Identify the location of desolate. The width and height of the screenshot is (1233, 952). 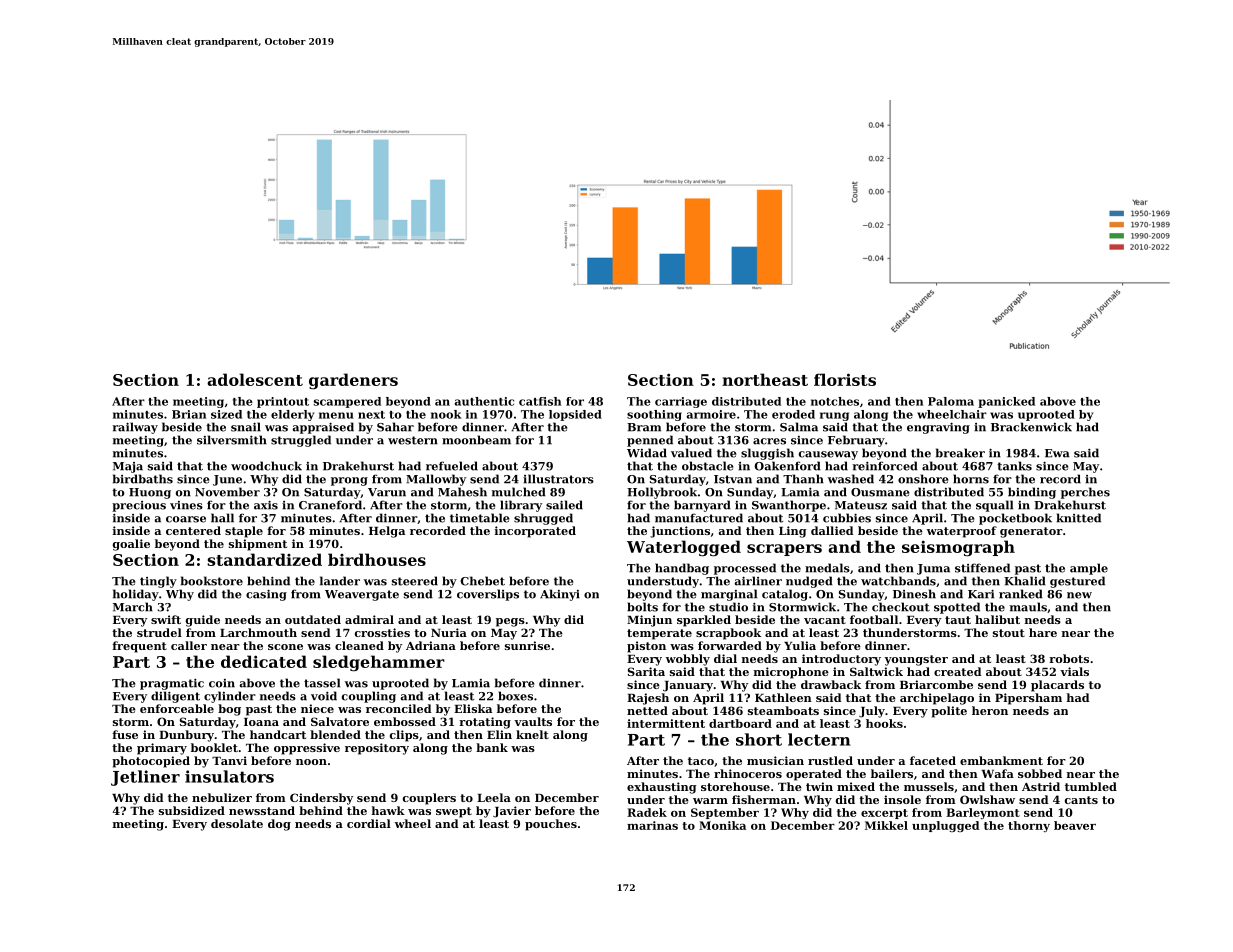
(237, 823).
